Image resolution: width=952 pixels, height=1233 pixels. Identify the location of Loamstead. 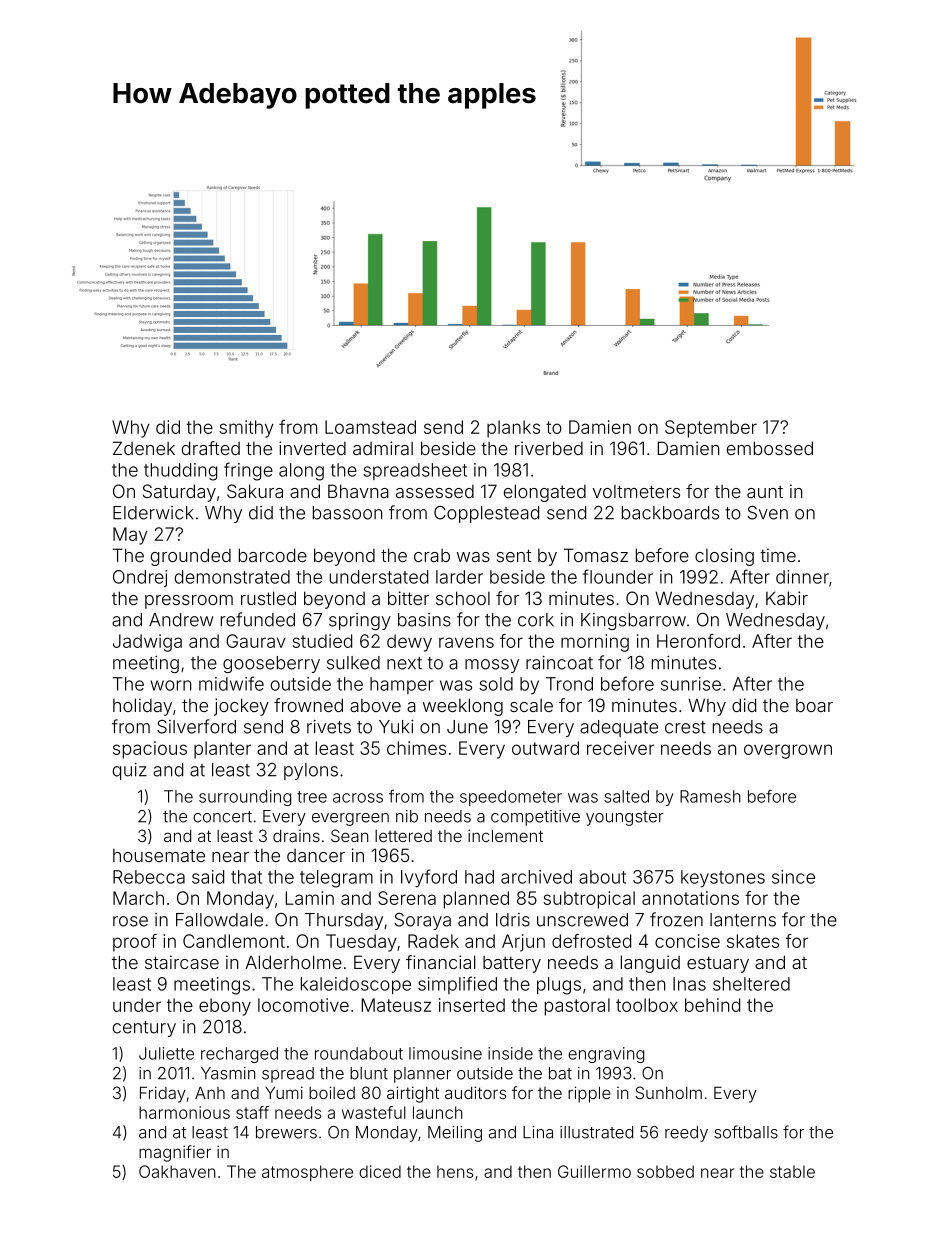
(370, 427).
